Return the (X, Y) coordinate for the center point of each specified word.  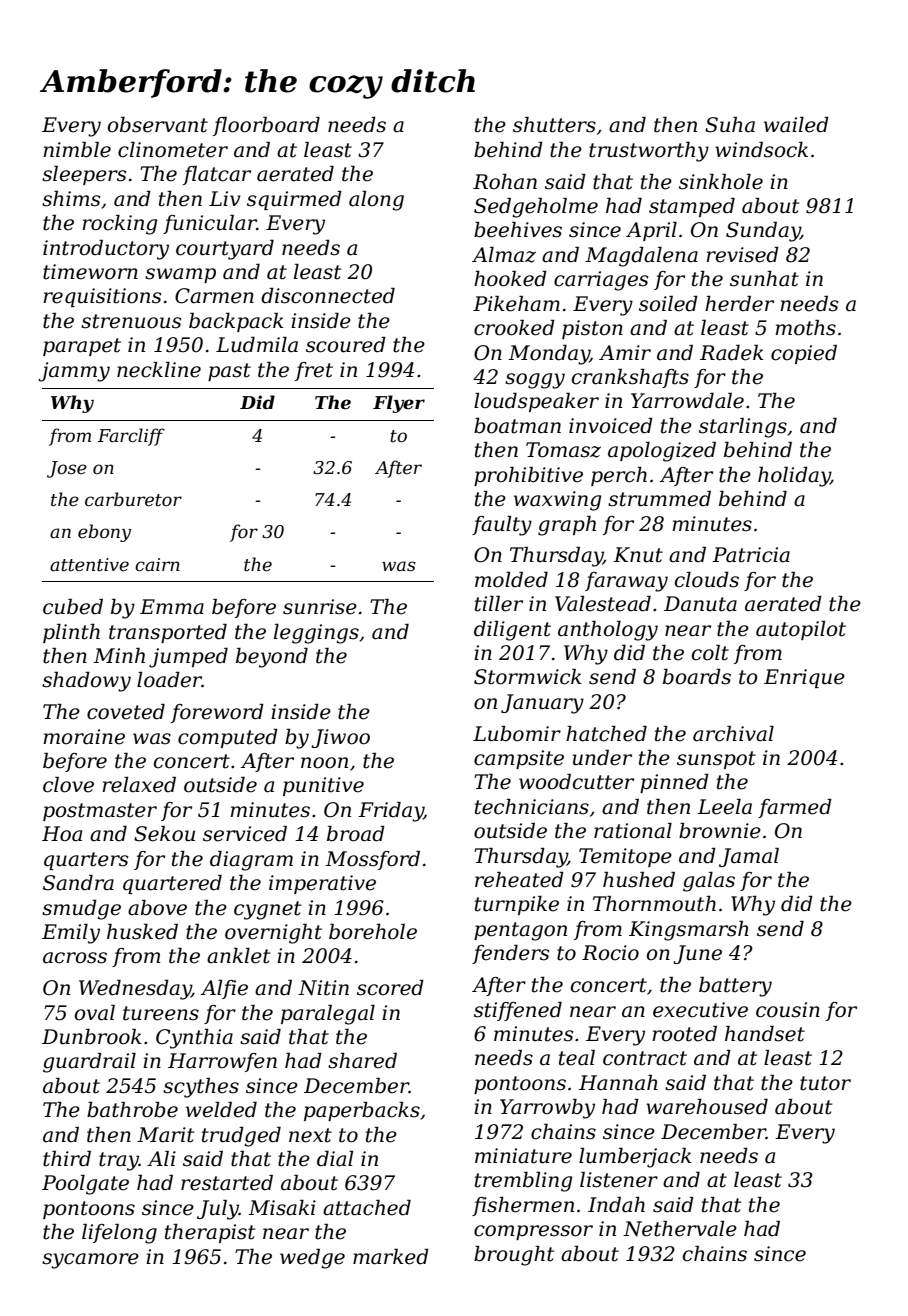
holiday (794, 477)
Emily (71, 934)
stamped (692, 207)
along (376, 201)
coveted (126, 712)
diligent (512, 631)
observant (158, 125)
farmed (795, 808)
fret (314, 371)
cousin (788, 1010)
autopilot (801, 630)
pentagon (520, 931)
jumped (188, 658)
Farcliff (131, 437)
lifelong (119, 1234)
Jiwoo (340, 738)
